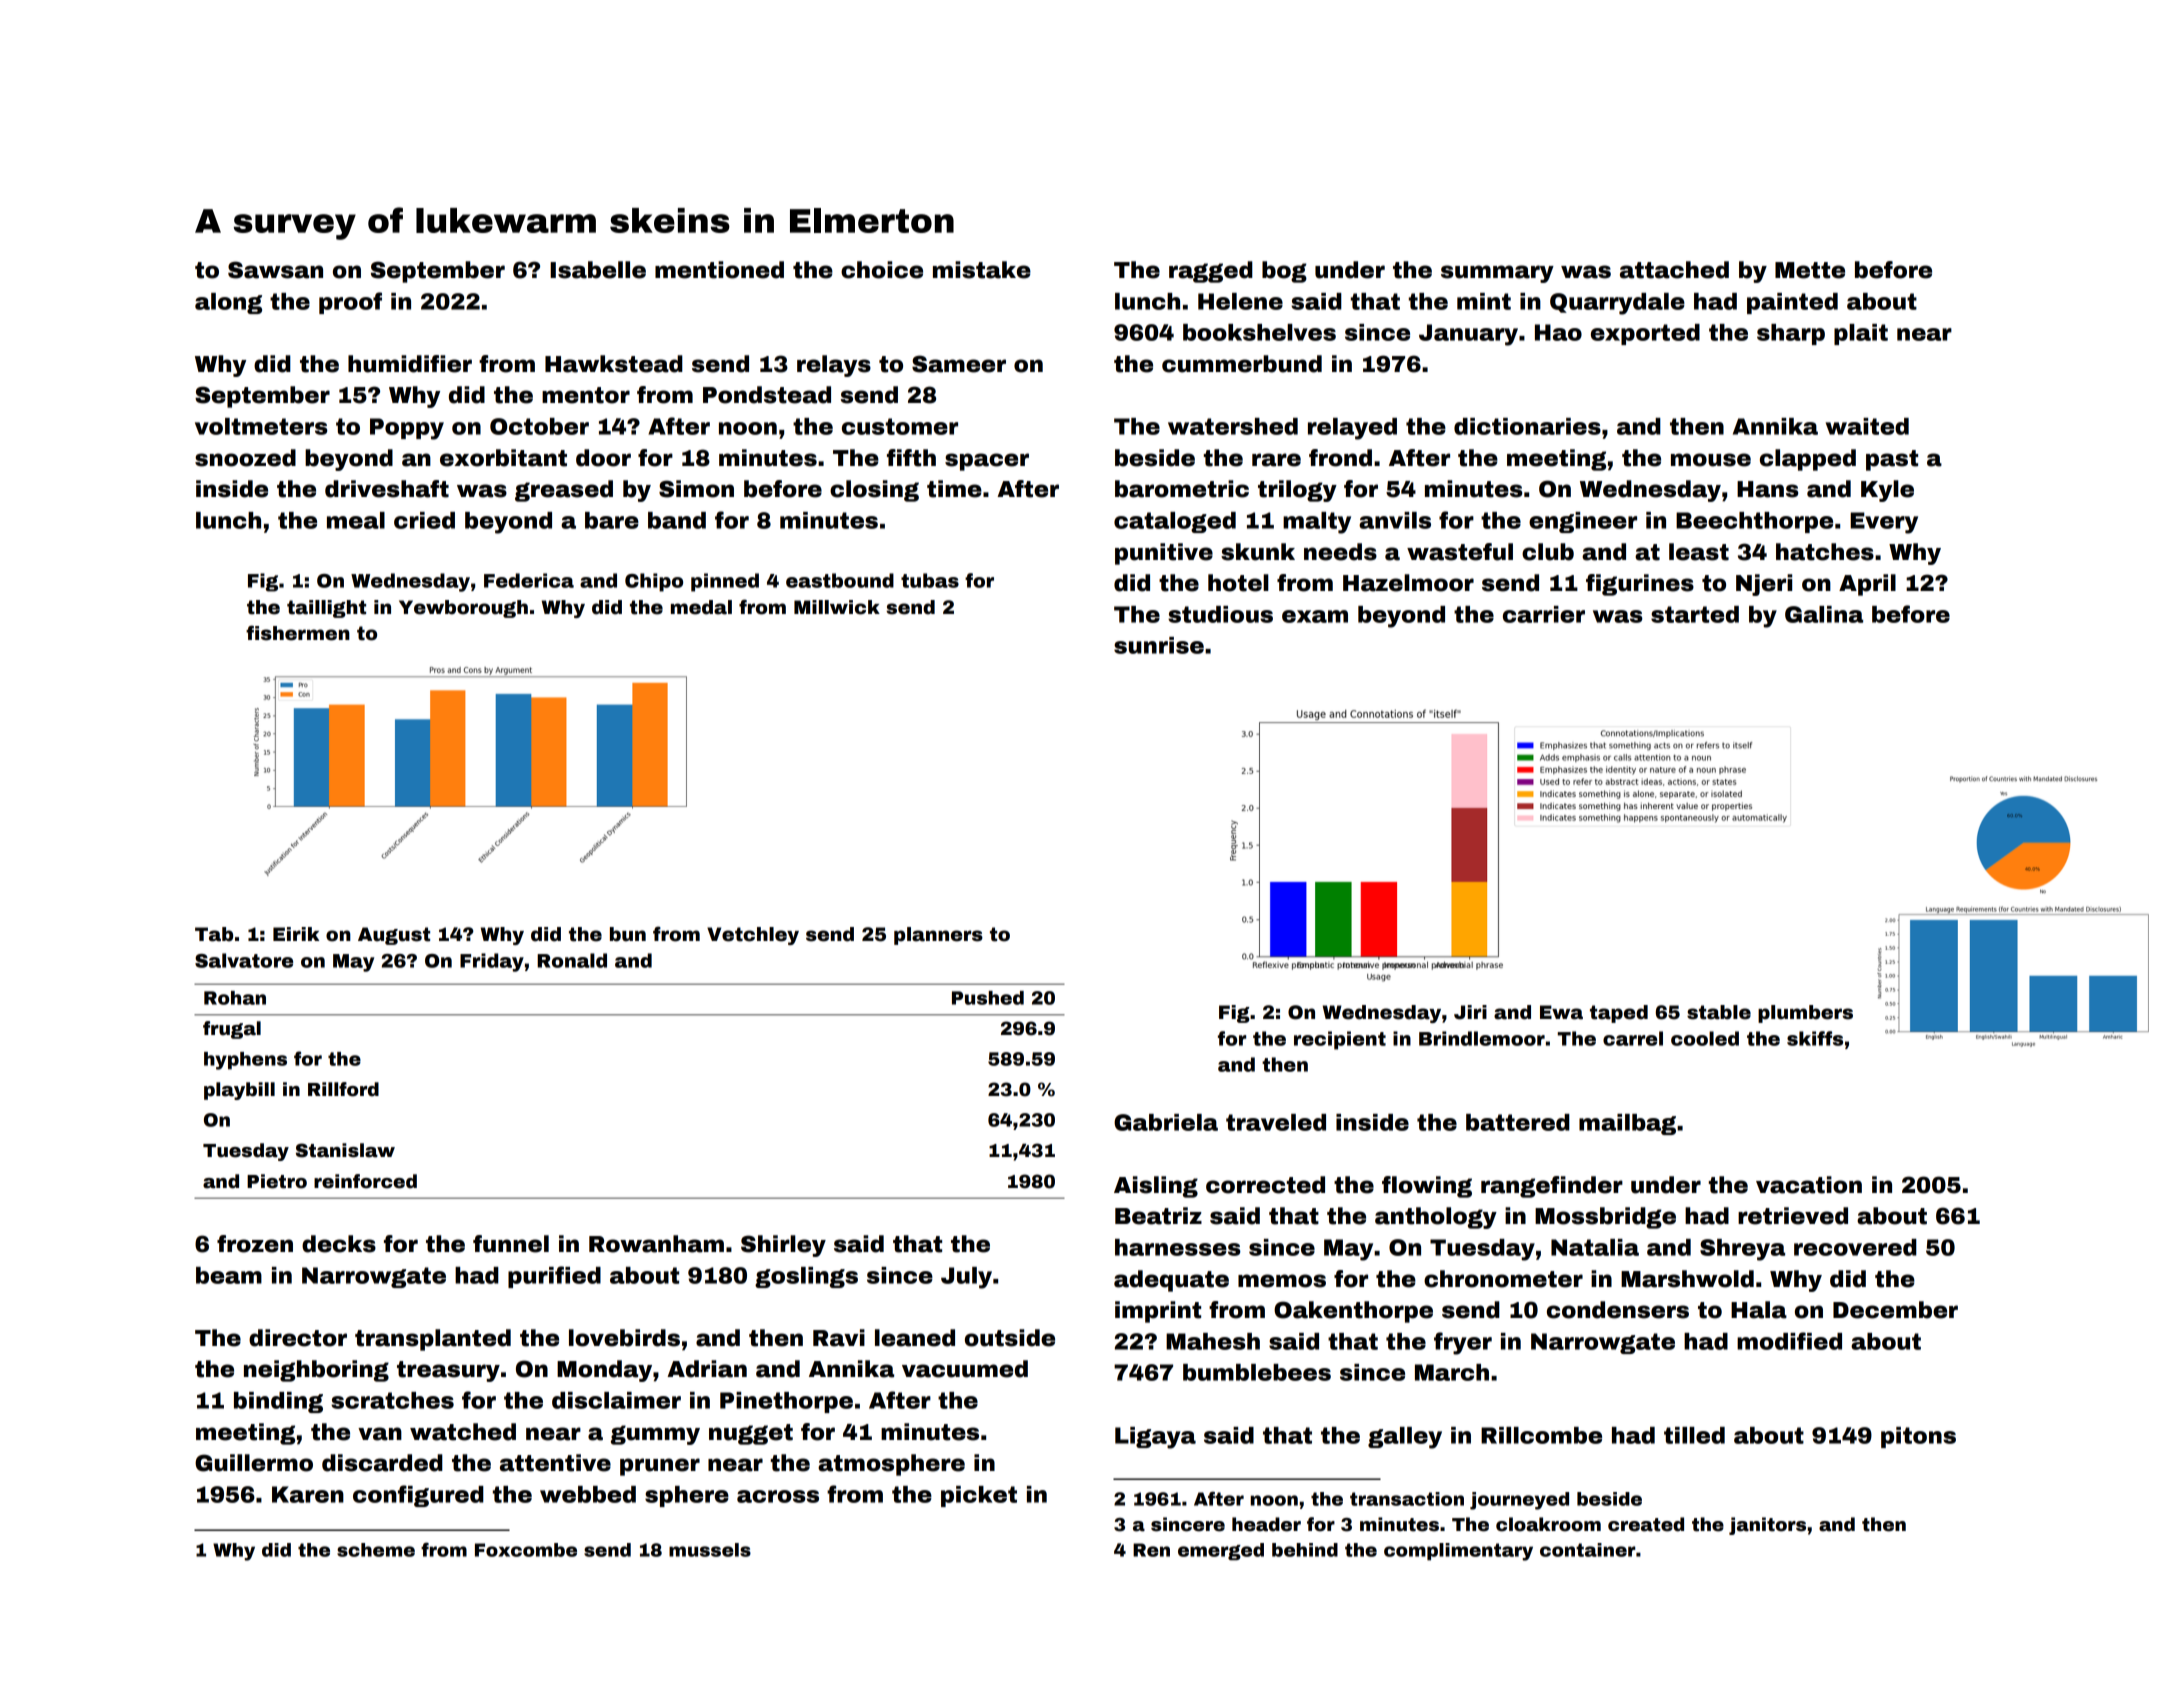  What do you see at coordinates (598, 270) in the page?
I see `Isabelle` at bounding box center [598, 270].
